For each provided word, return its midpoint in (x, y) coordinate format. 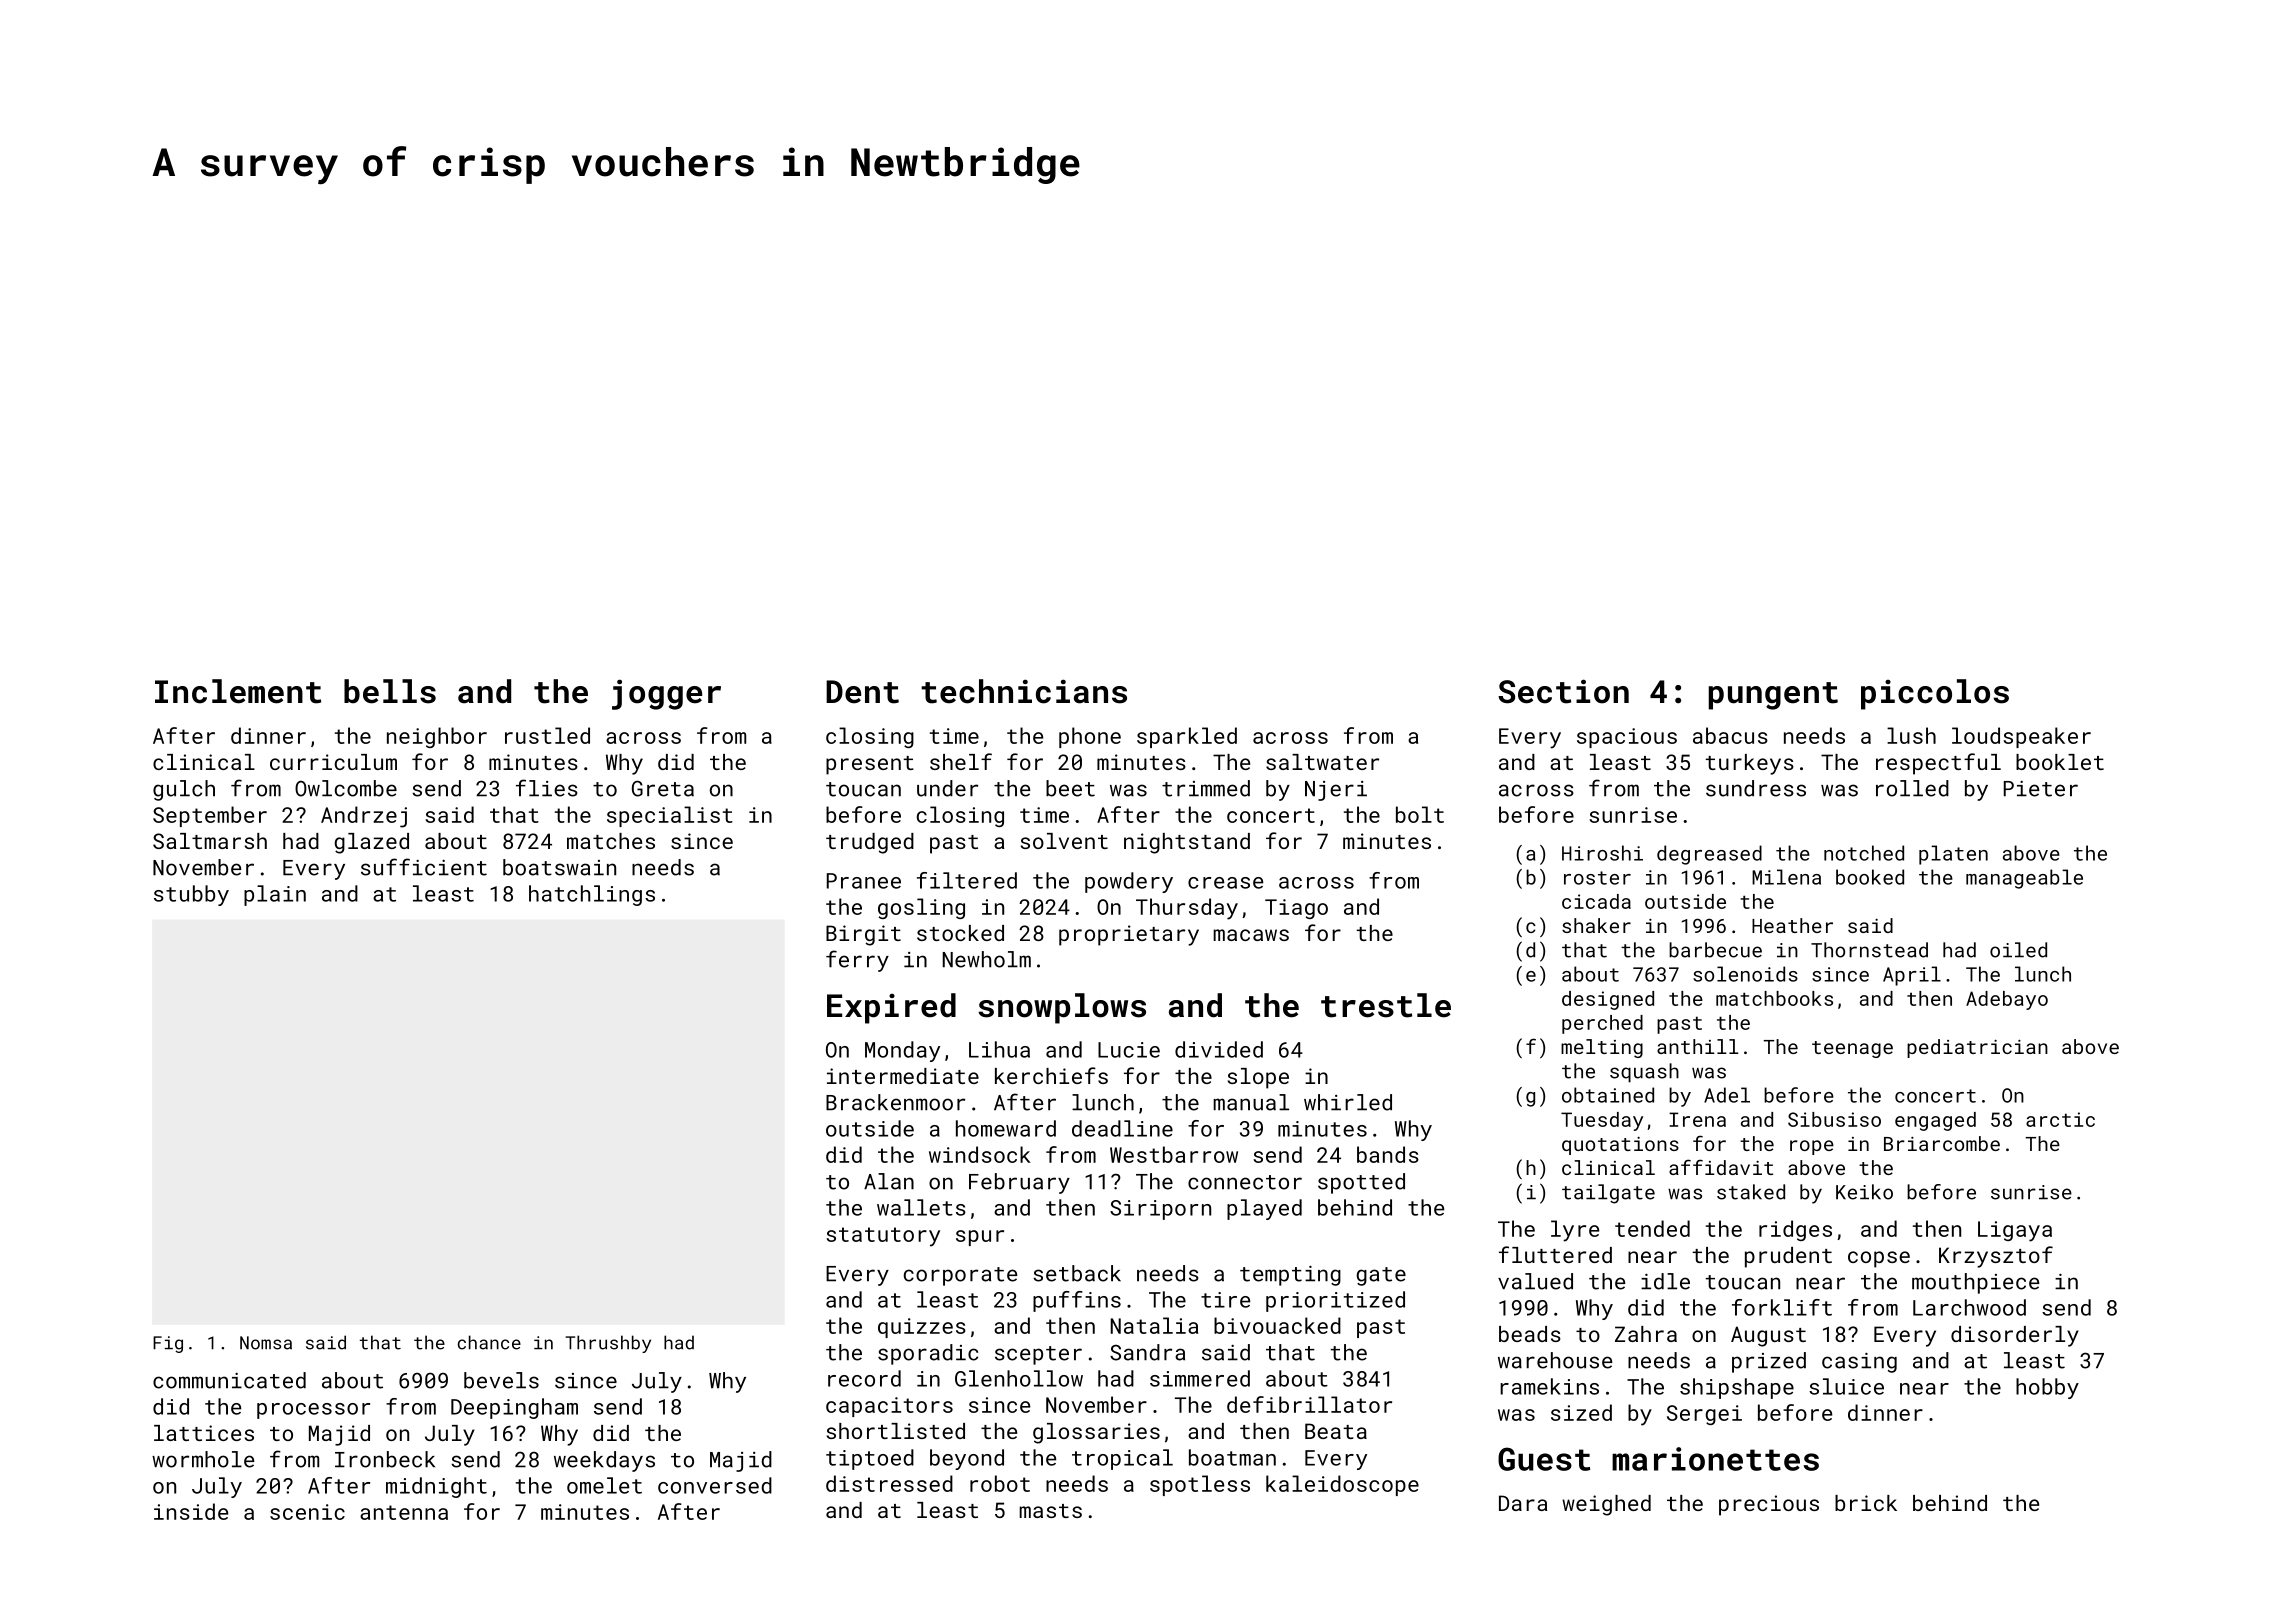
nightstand (1187, 843)
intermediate (903, 1076)
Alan (889, 1181)
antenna (404, 1512)
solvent (1064, 841)
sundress (1756, 788)
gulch (184, 790)
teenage (1852, 1049)
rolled (1912, 788)
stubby (191, 895)
